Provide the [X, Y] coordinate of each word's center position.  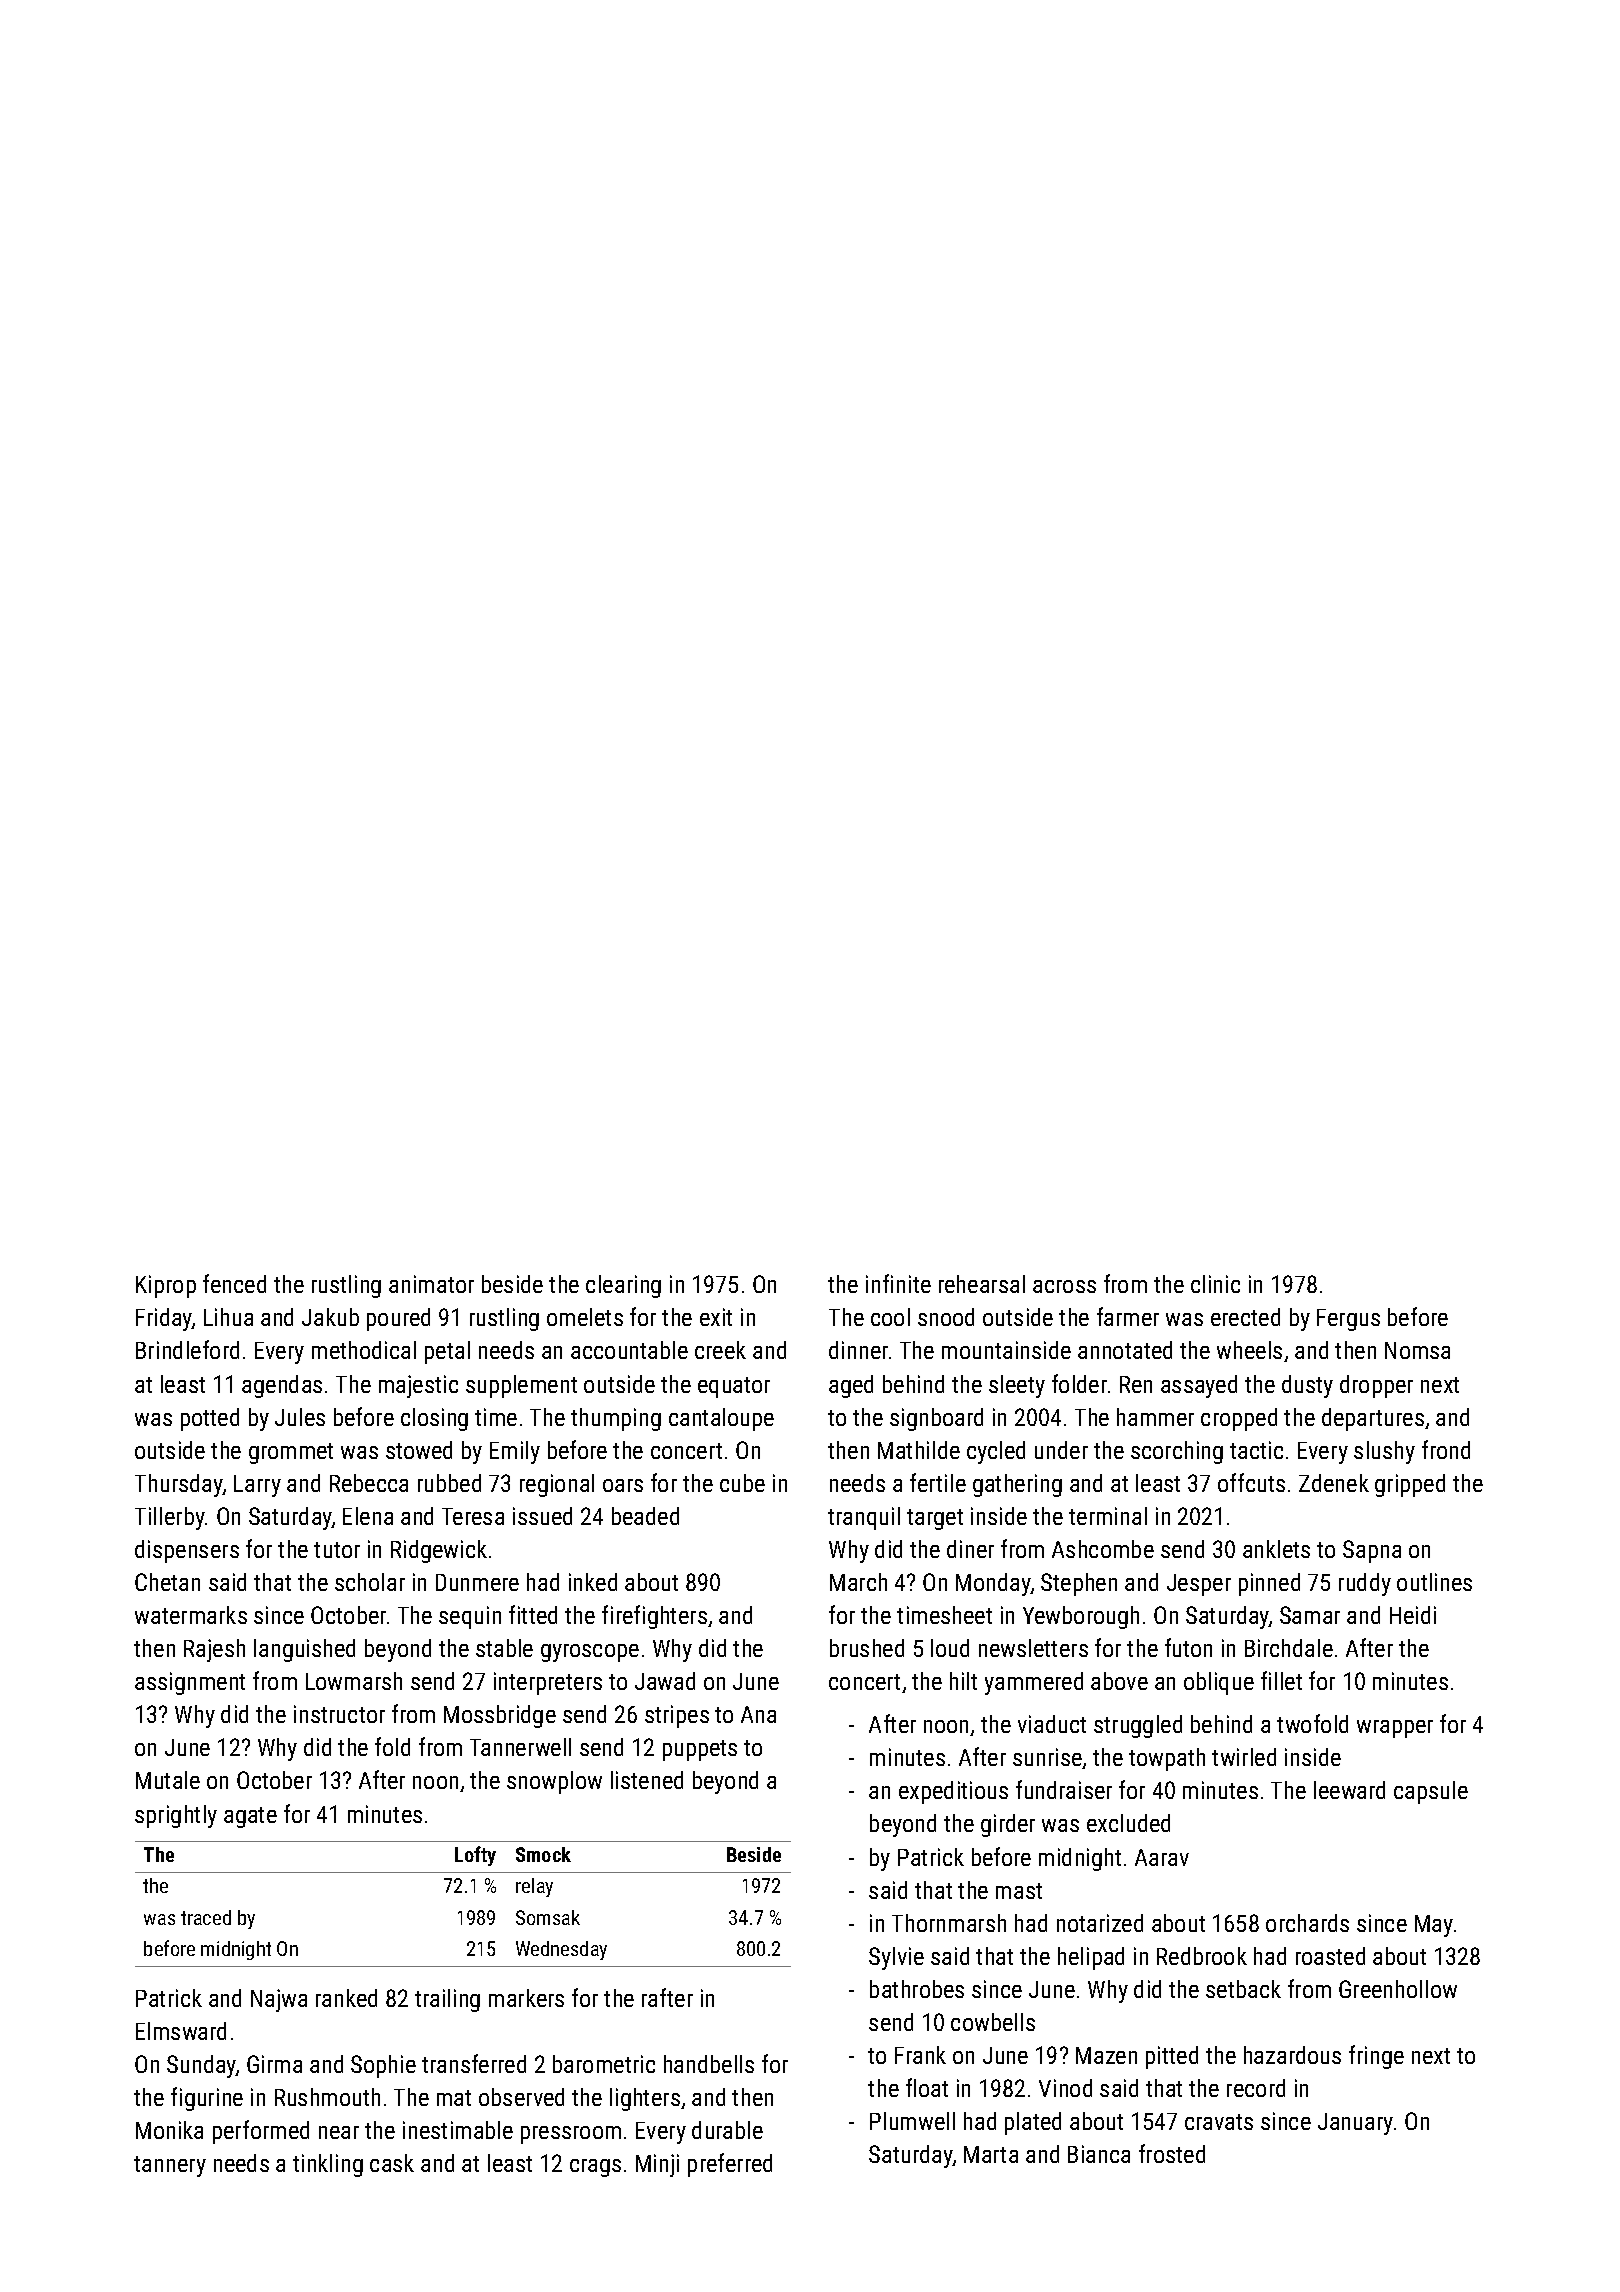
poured [398, 1319]
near [339, 2132]
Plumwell [912, 2121]
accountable [629, 1350]
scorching [1177, 1452]
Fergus [1348, 1320]
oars [623, 1485]
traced [206, 1917]
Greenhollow [1398, 1989]
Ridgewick [439, 1551]
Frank [920, 2055]
